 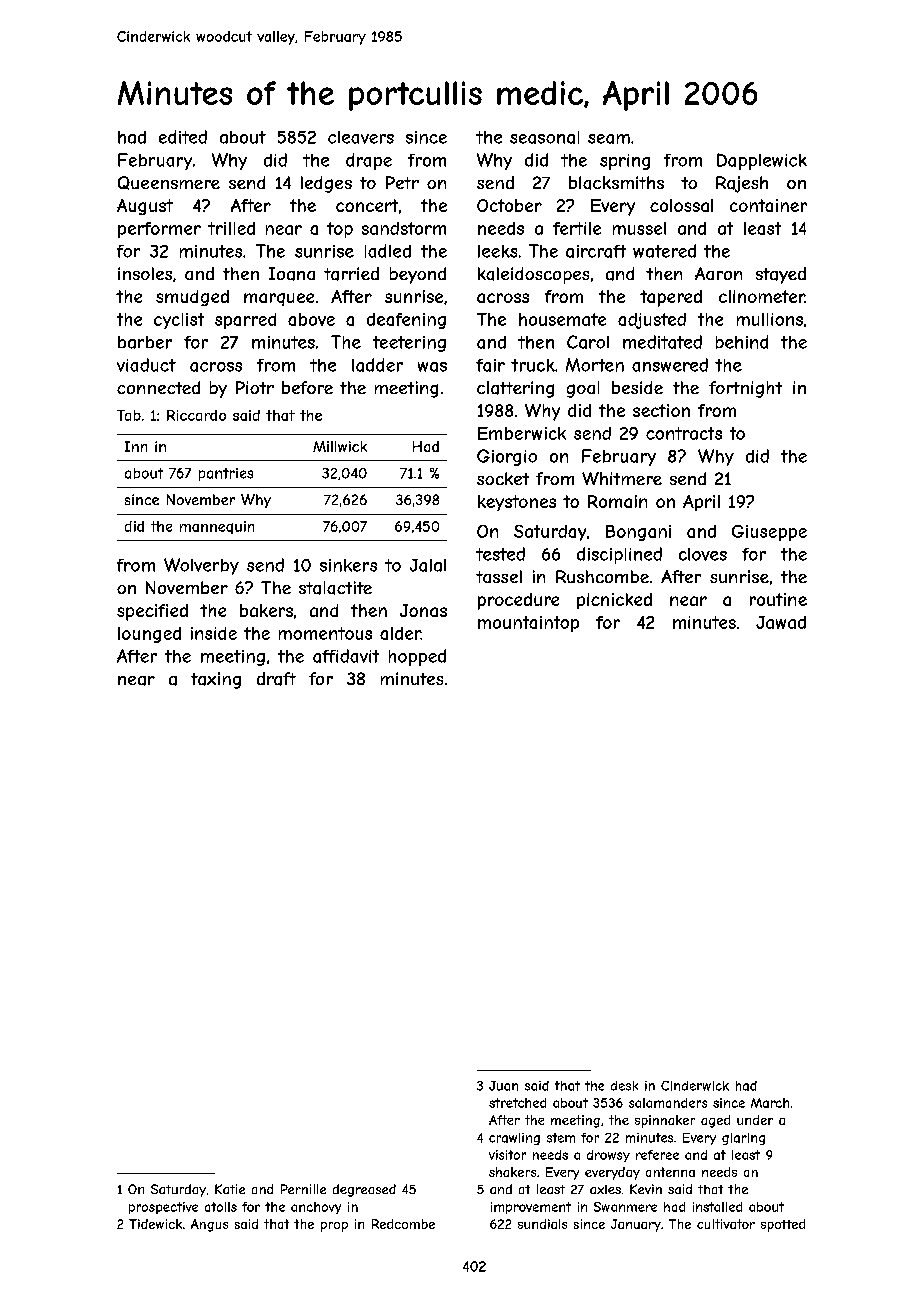 What do you see at coordinates (406, 321) in the screenshot?
I see `deafening` at bounding box center [406, 321].
